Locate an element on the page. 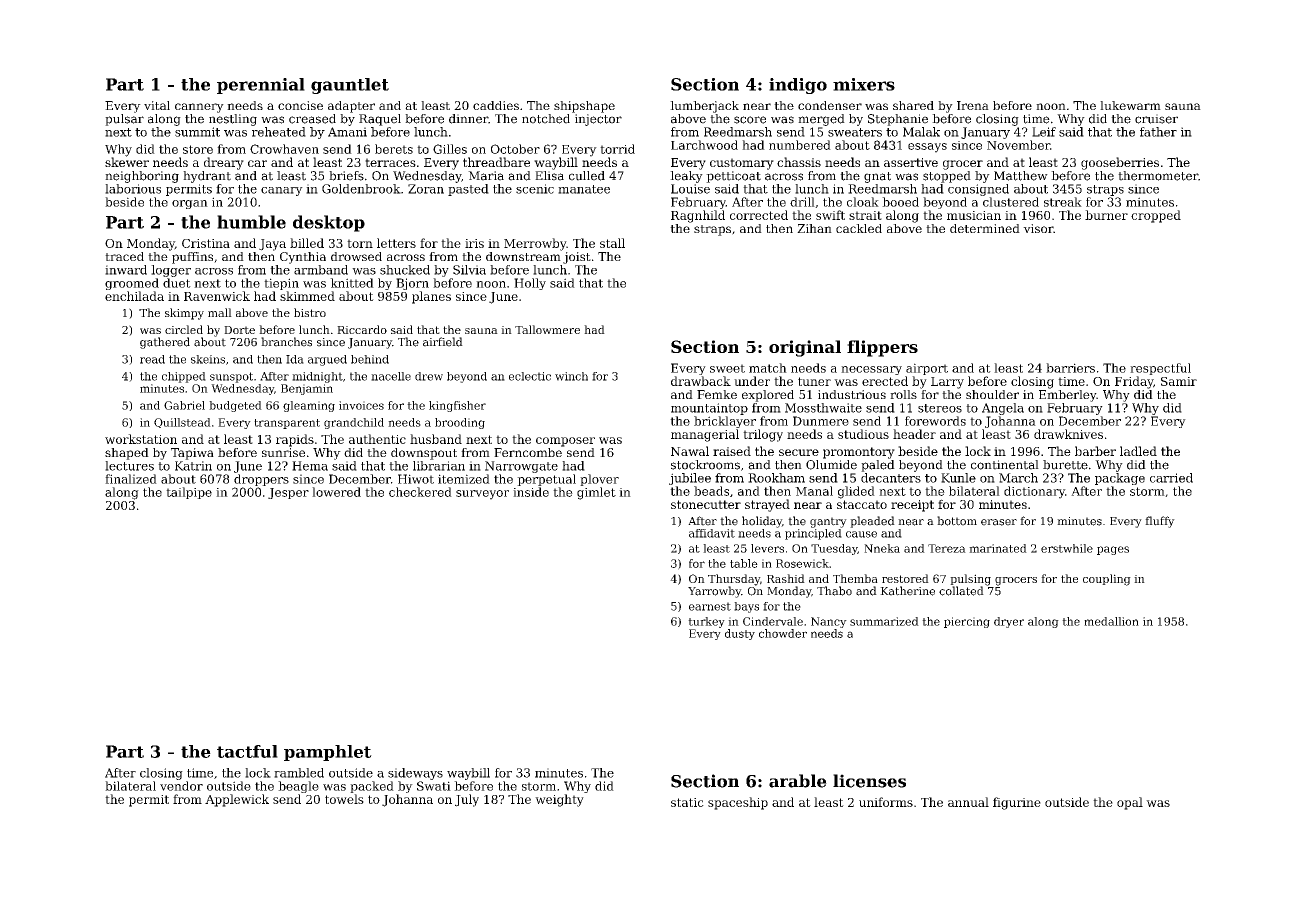 Image resolution: width=1308 pixels, height=924 pixels. vendor is located at coordinates (181, 786).
